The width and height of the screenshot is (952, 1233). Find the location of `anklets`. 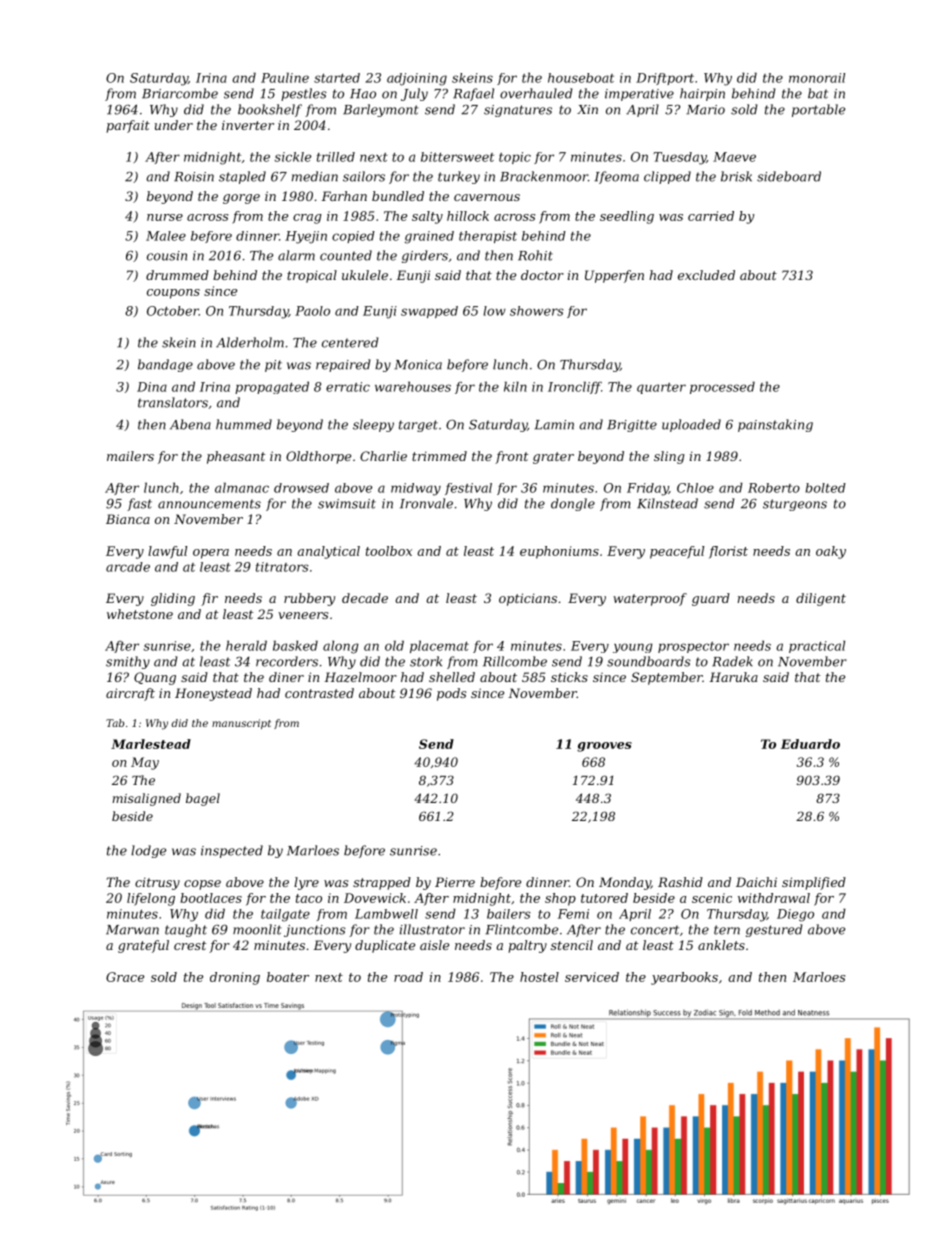

anklets is located at coordinates (721, 945).
